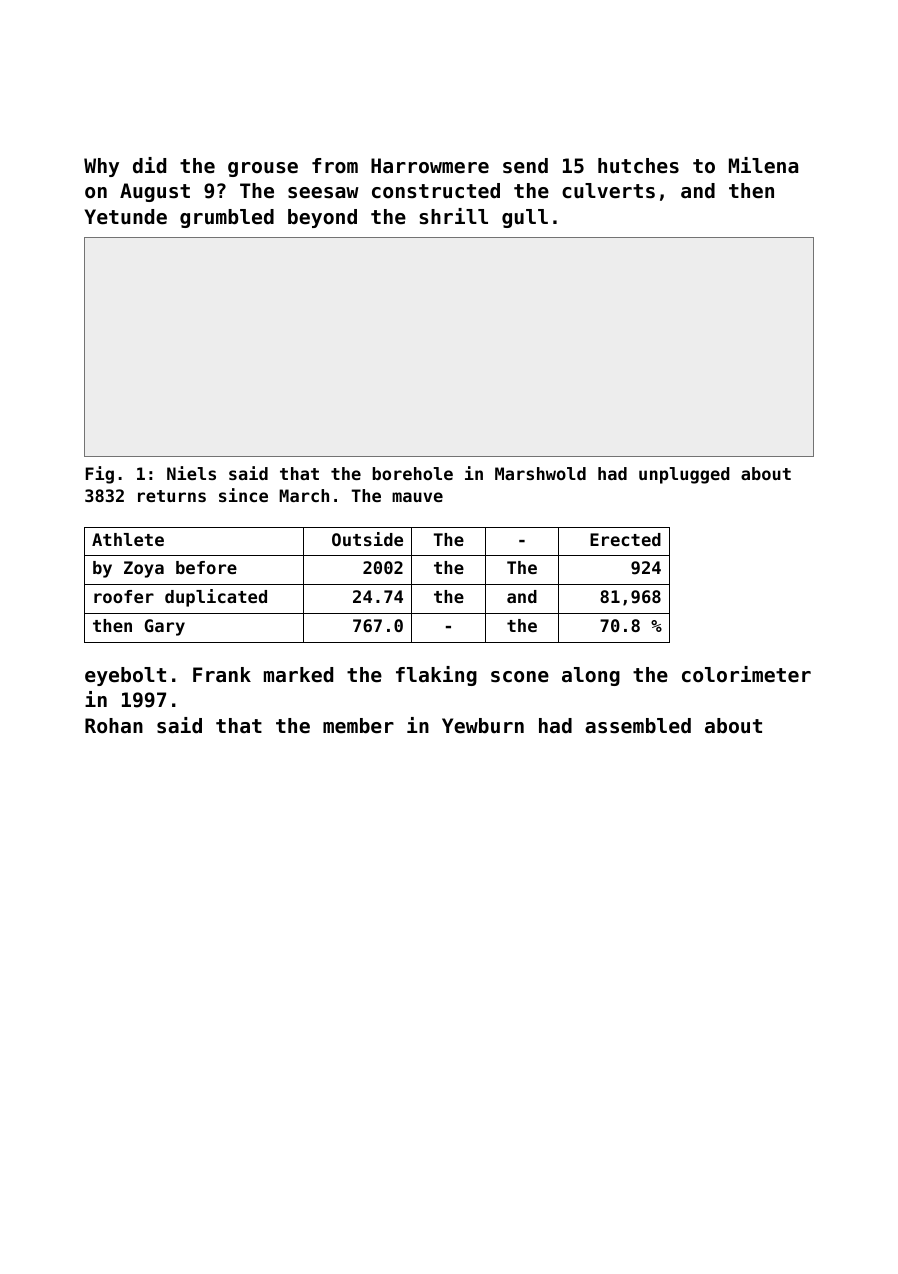  I want to click on Erected, so click(625, 539).
